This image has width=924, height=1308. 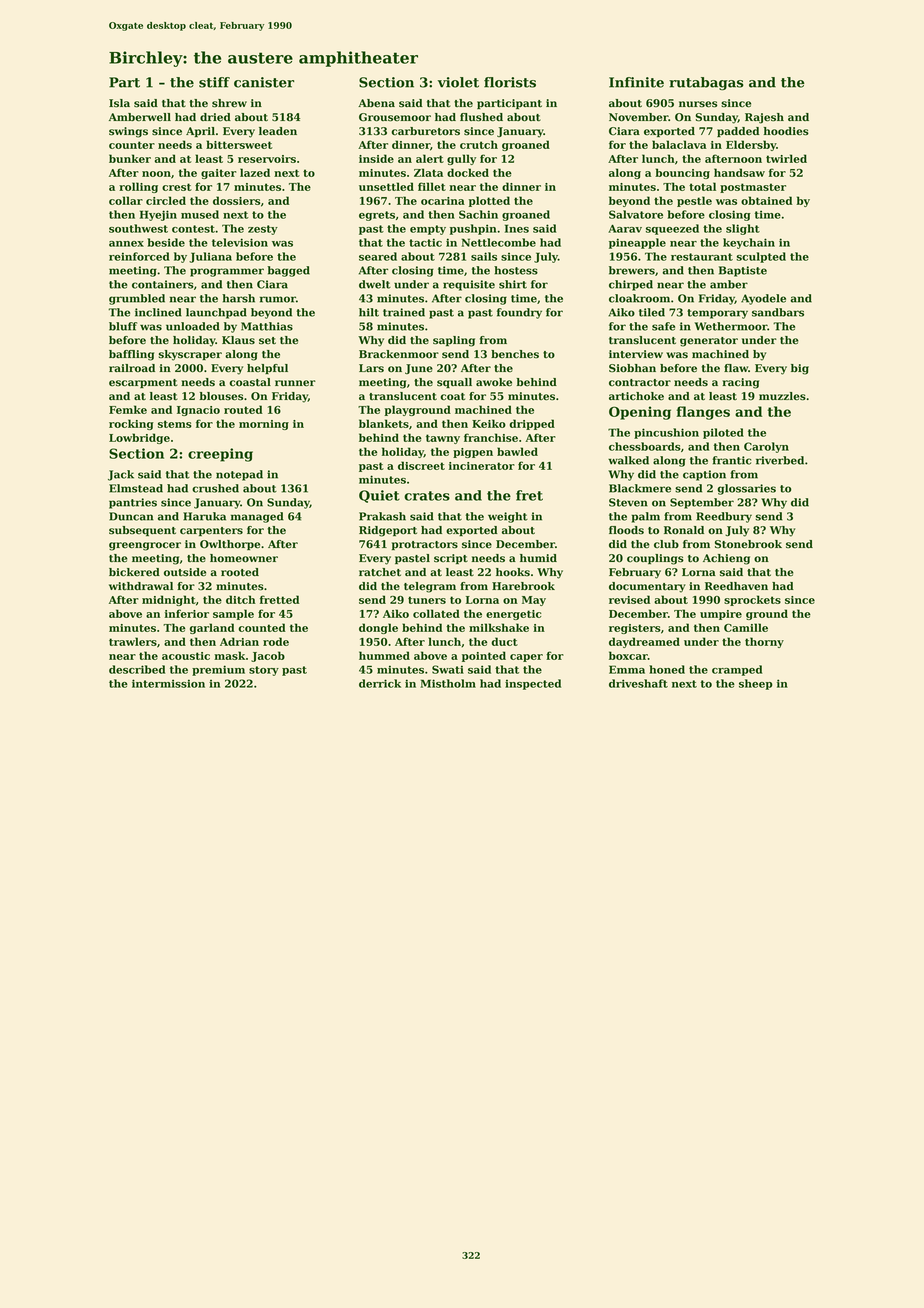 I want to click on sapling, so click(x=454, y=341).
